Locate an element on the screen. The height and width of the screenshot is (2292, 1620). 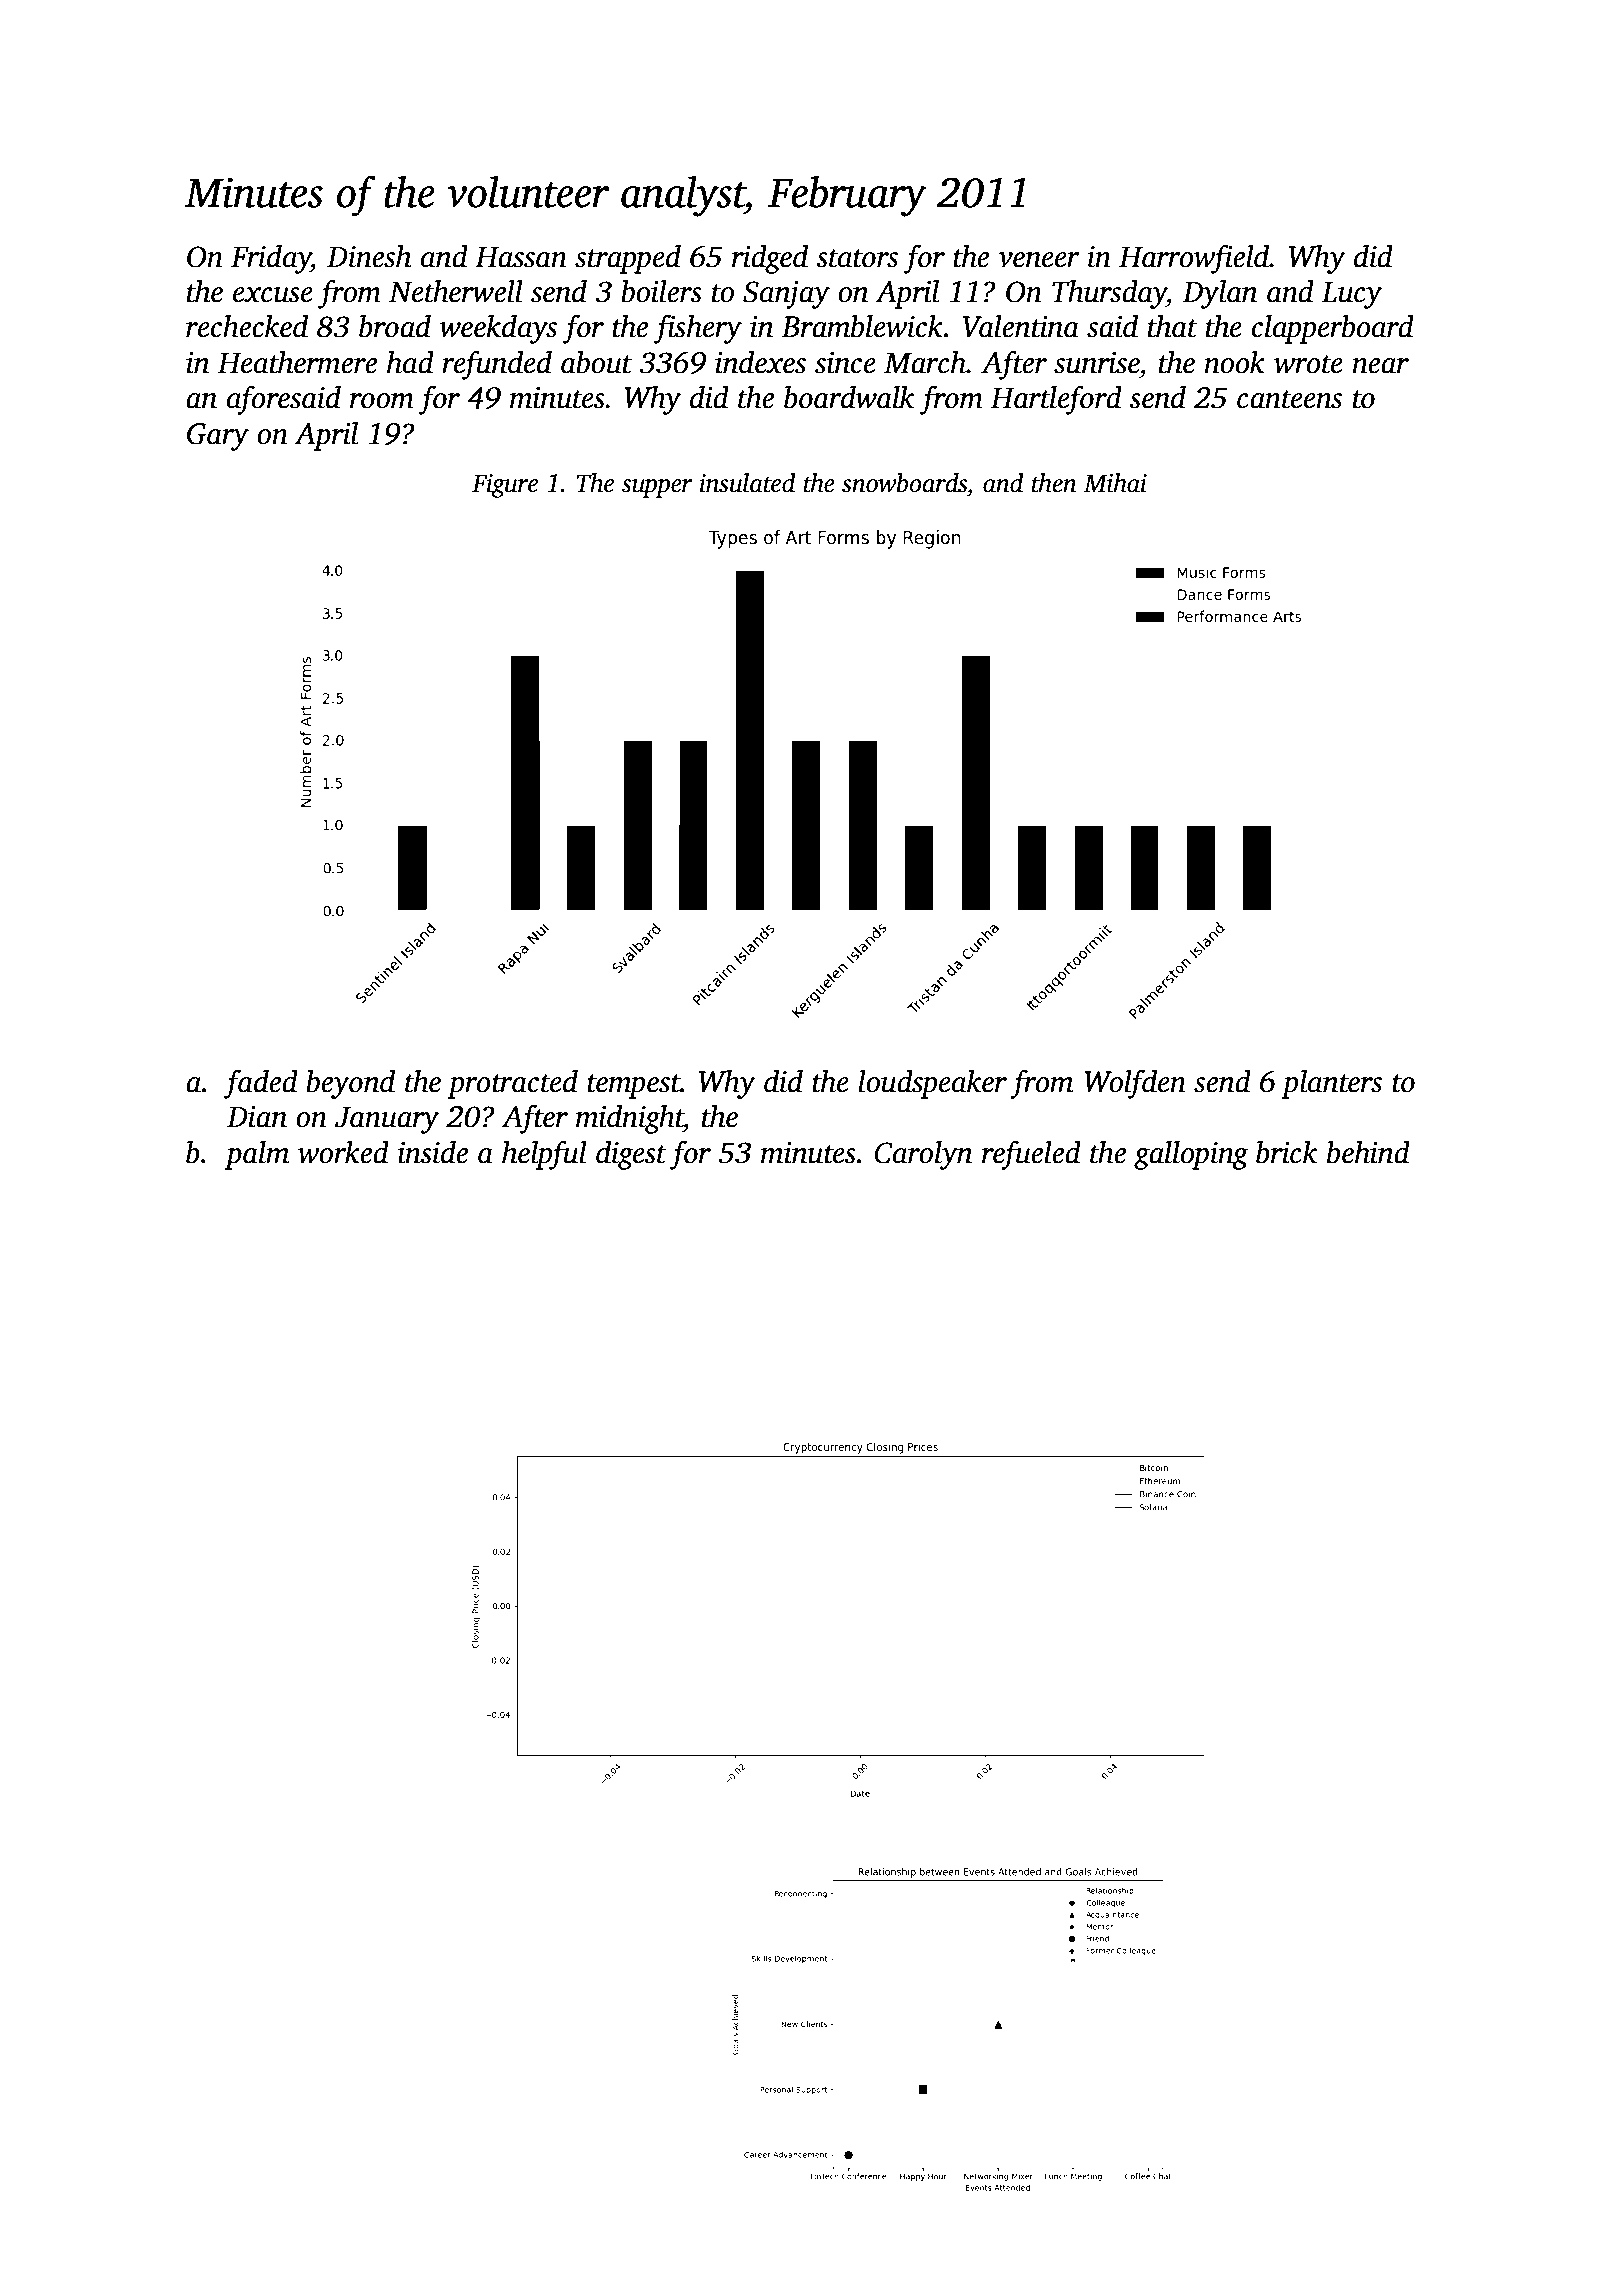
Harrowfield is located at coordinates (1194, 259).
